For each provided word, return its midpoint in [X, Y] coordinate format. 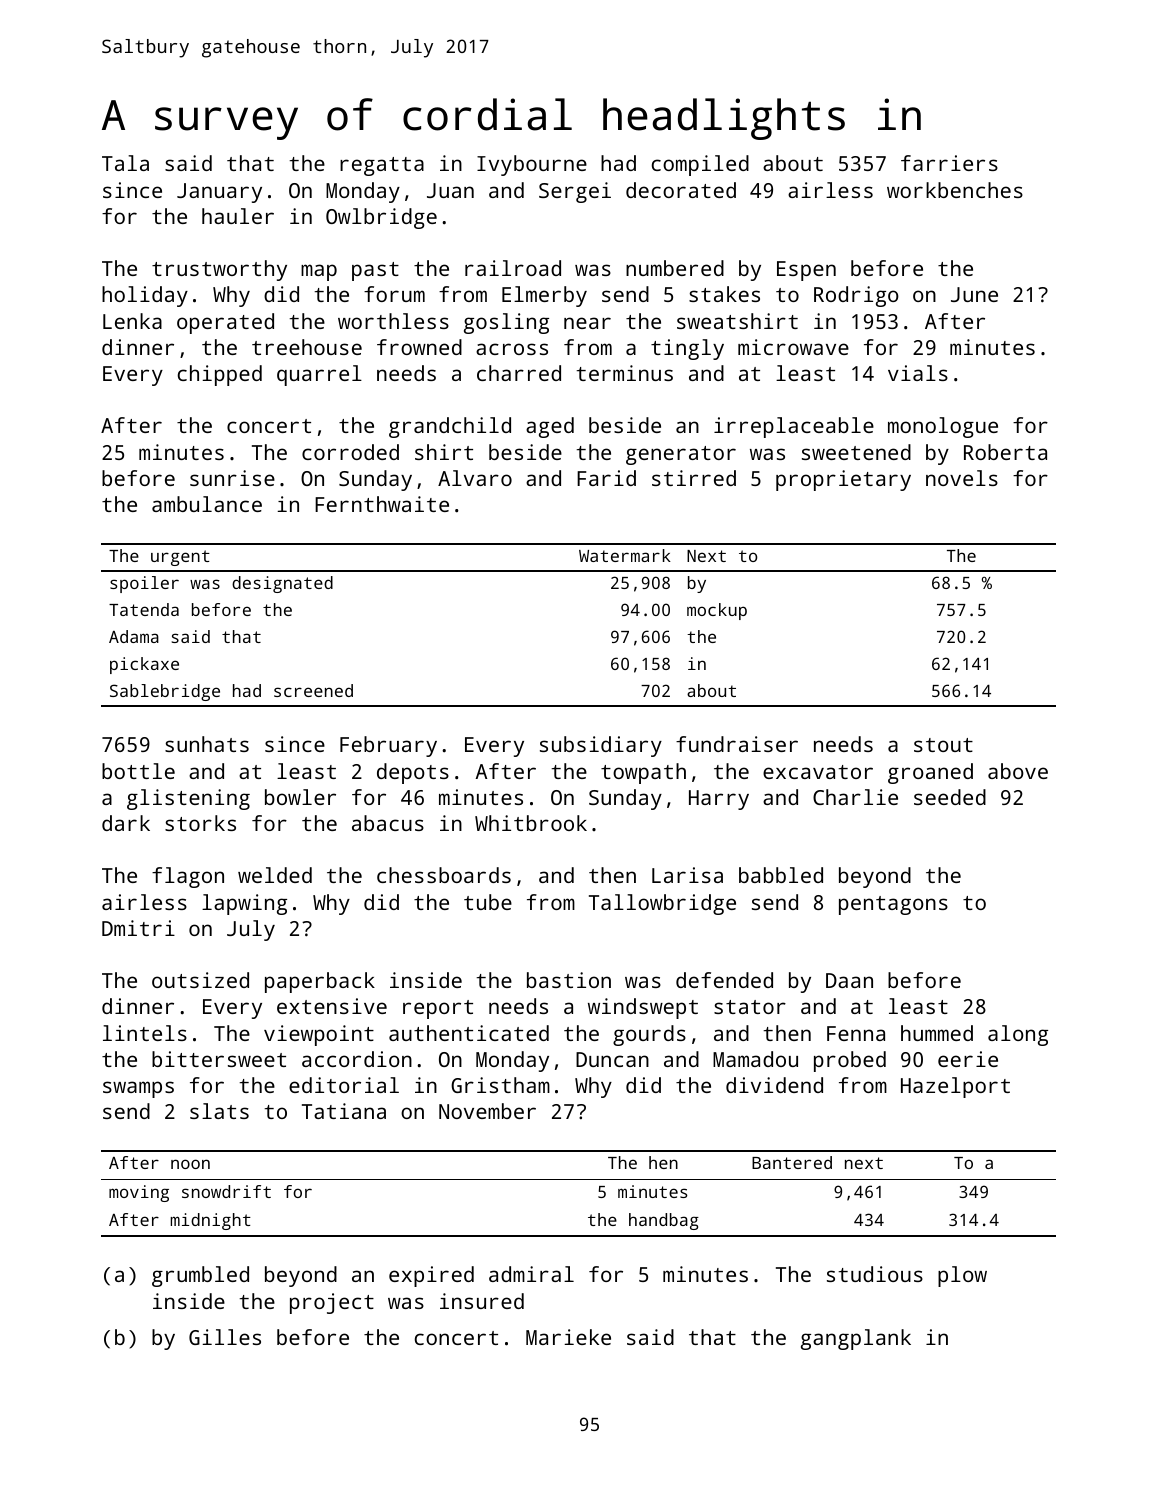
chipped [220, 375]
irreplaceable [794, 427]
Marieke [568, 1337]
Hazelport [955, 1087]
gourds [649, 1035]
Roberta [1005, 452]
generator [681, 455]
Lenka [132, 321]
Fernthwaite [382, 504]
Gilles [225, 1337]
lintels [145, 1033]
